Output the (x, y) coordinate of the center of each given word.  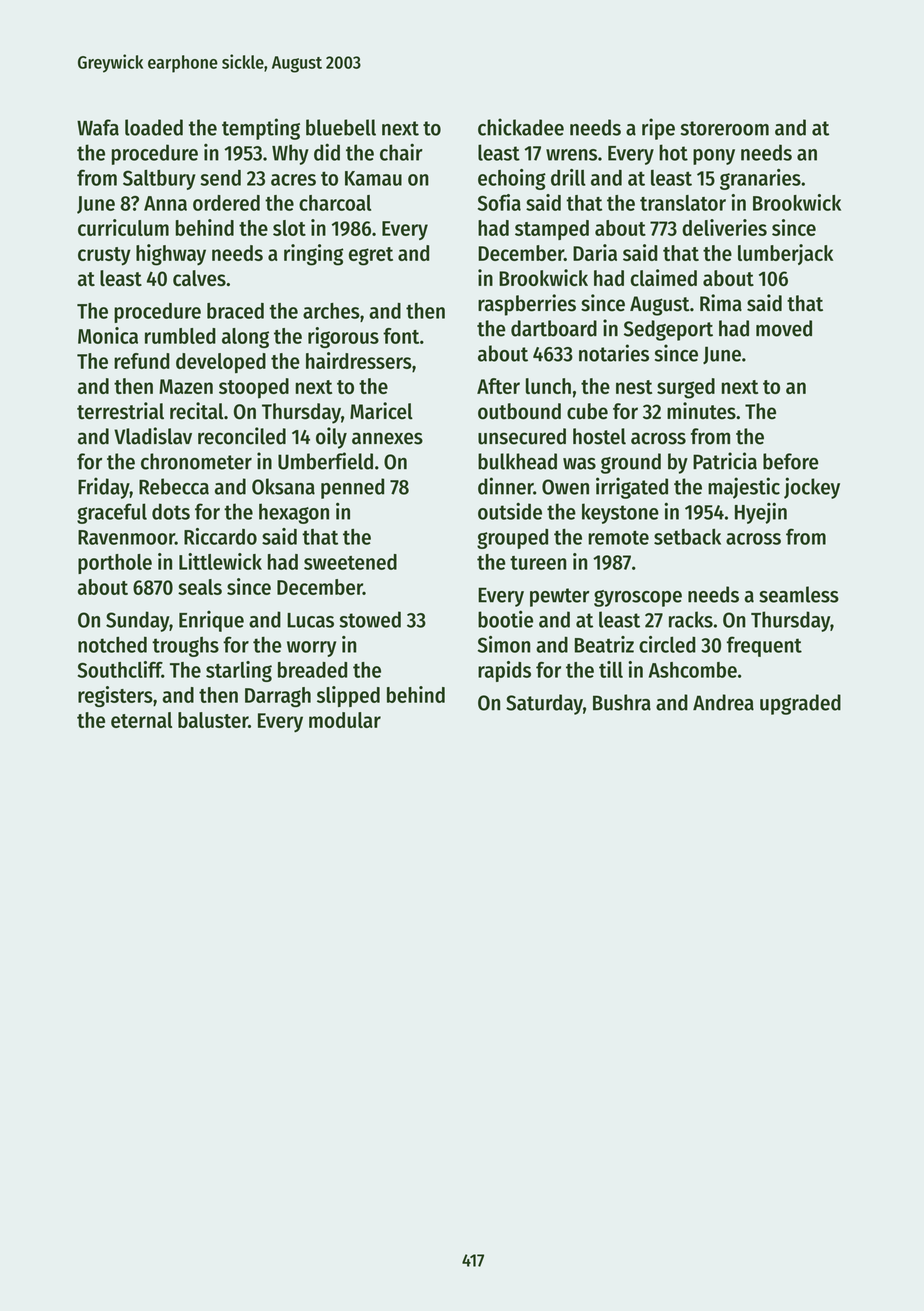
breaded (312, 670)
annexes (387, 438)
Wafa (98, 127)
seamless (799, 594)
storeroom (725, 128)
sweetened (350, 562)
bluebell (341, 127)
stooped (254, 388)
